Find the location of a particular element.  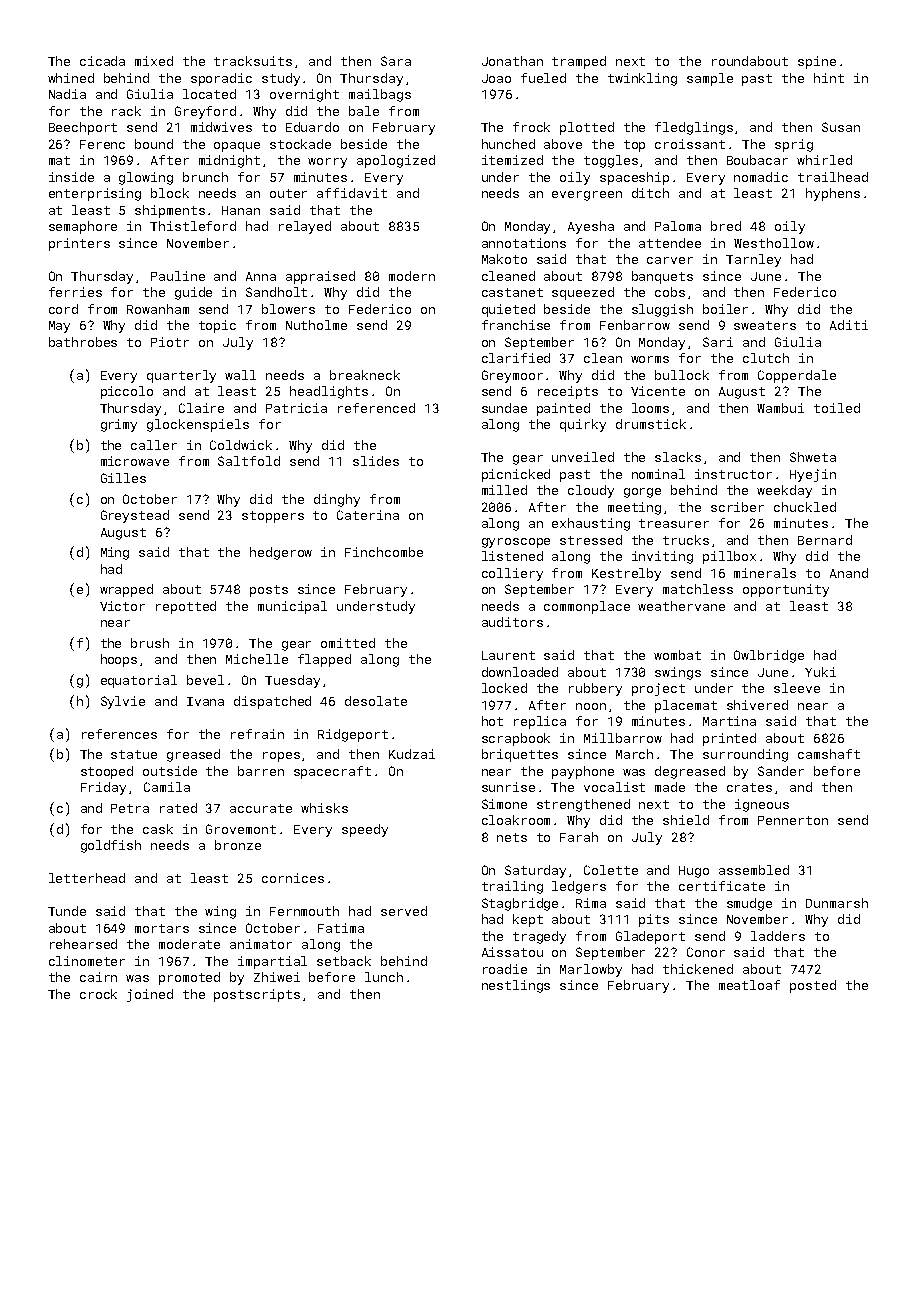

promoted is located at coordinates (189, 978).
